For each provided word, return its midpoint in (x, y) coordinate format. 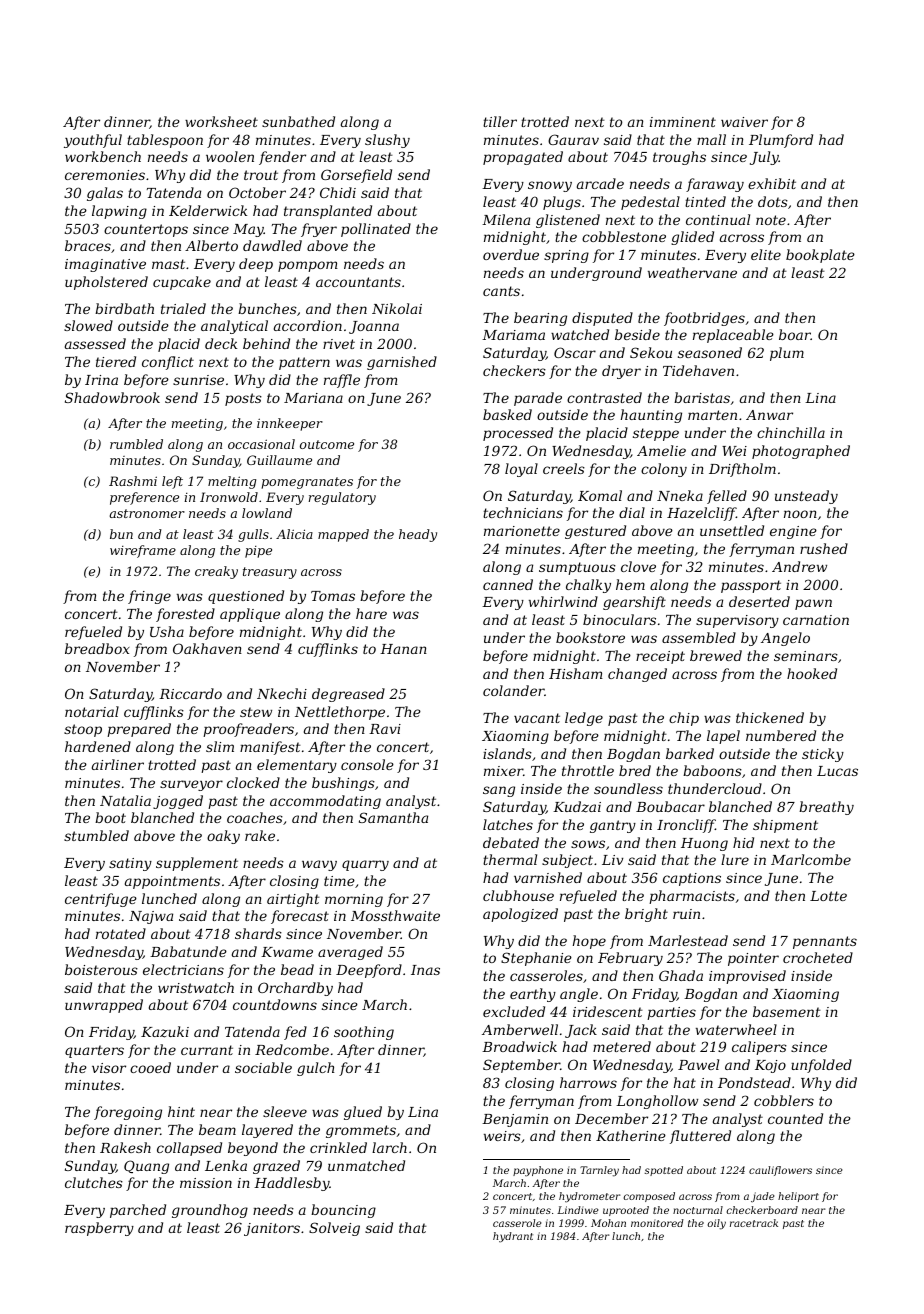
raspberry (99, 1229)
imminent (683, 122)
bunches (267, 308)
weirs (502, 1136)
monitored (657, 1223)
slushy (387, 141)
